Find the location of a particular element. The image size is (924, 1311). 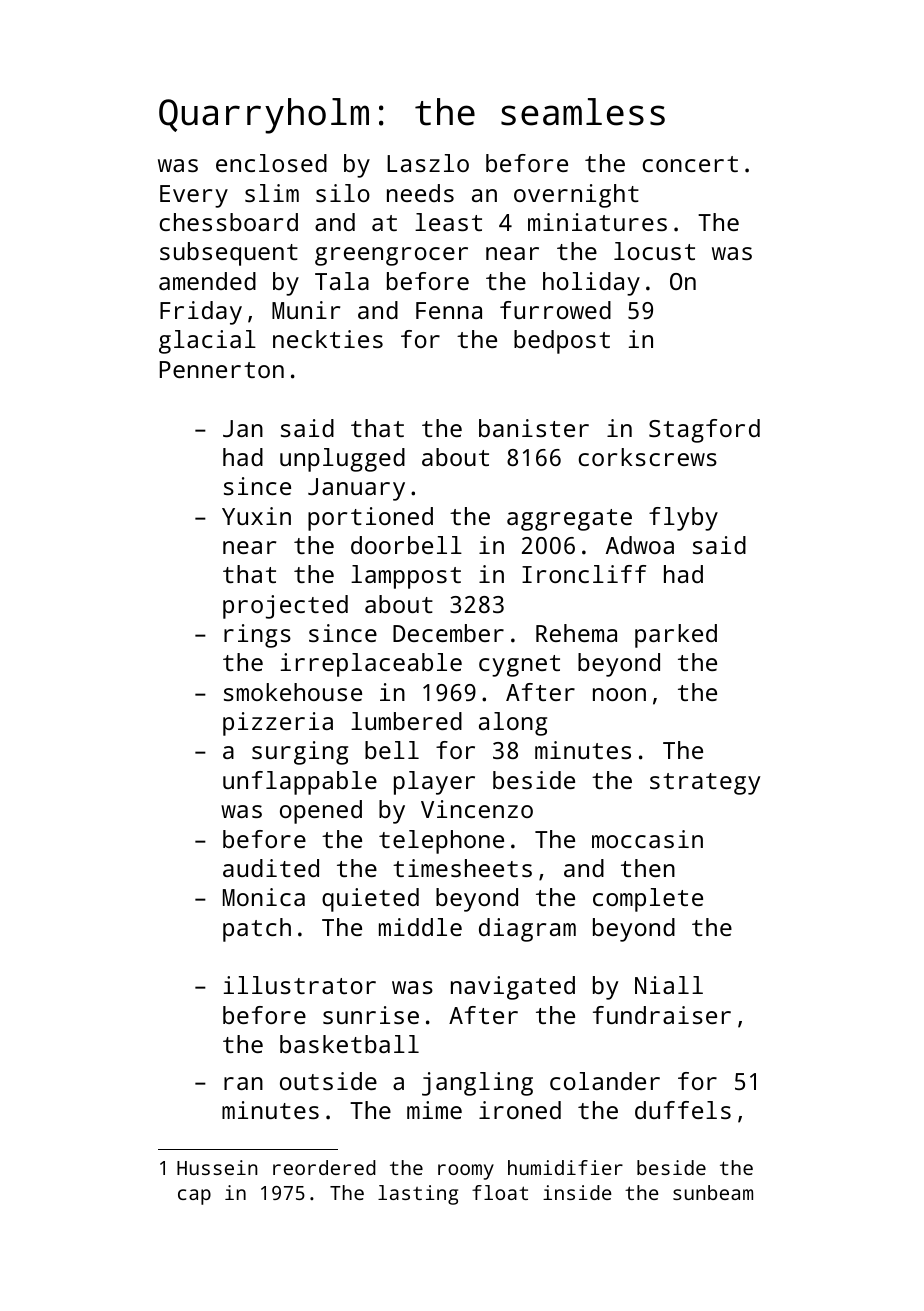

inside is located at coordinates (577, 1192).
